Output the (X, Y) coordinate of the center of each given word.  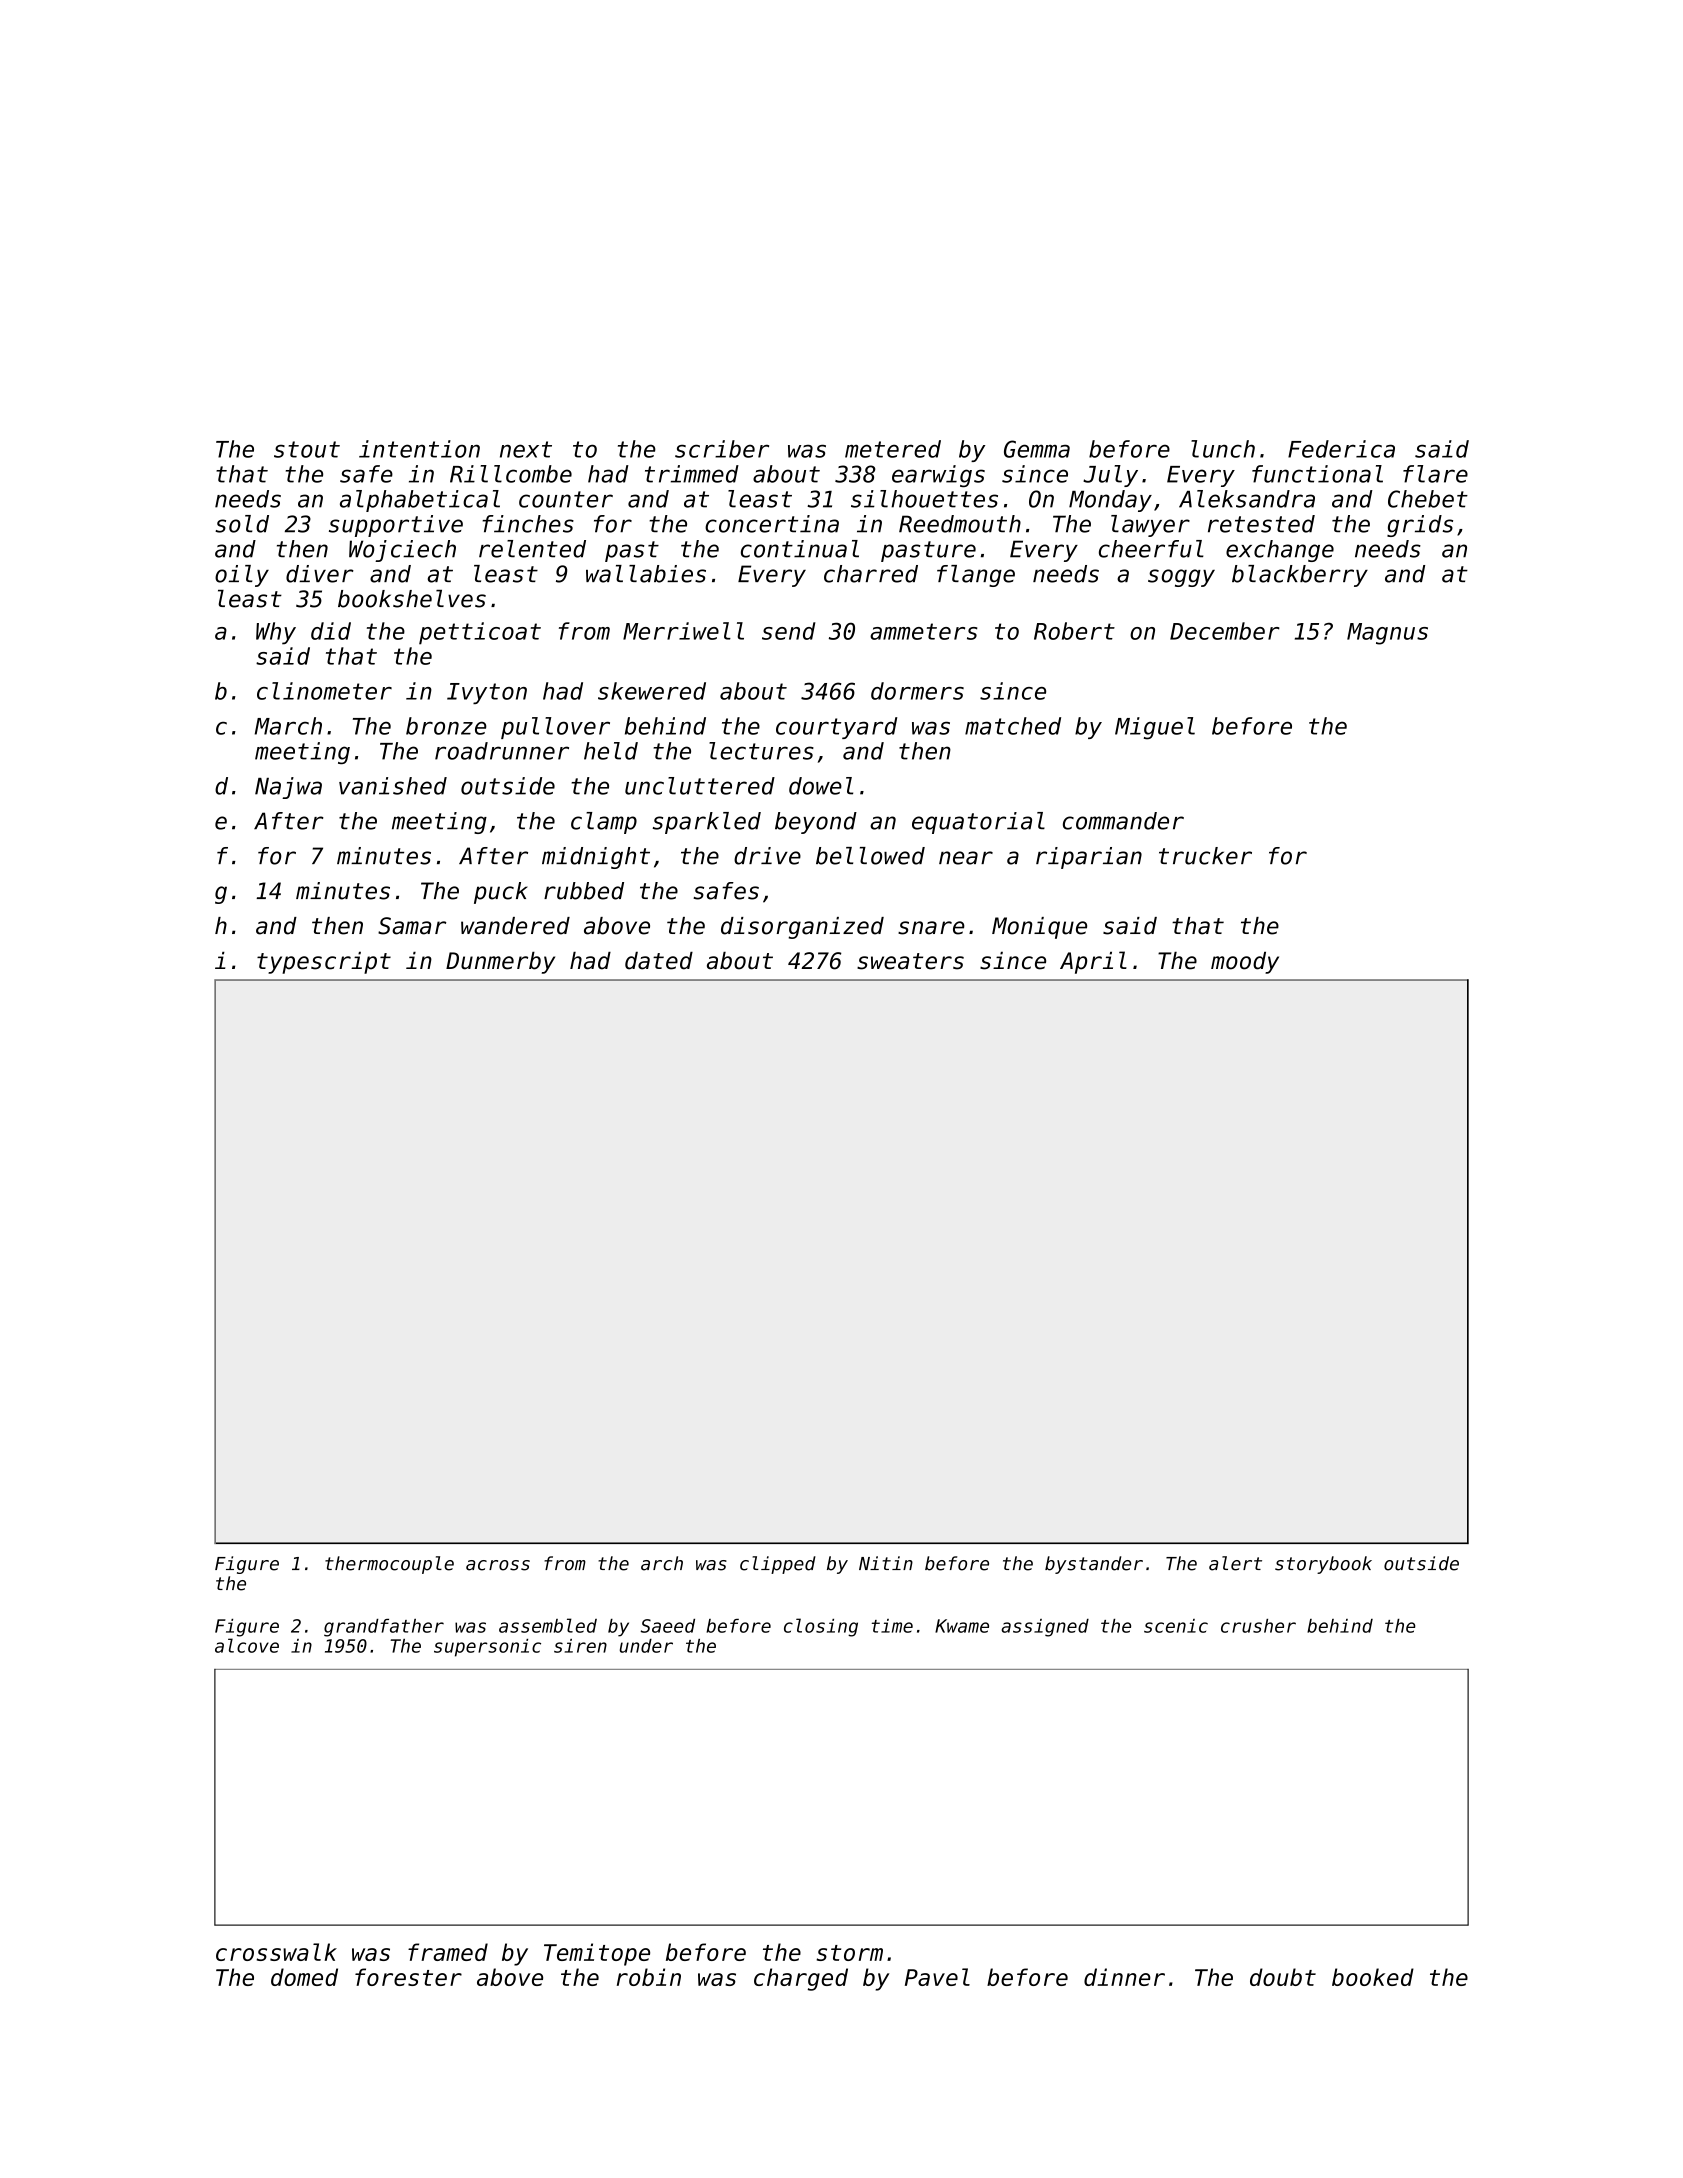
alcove (247, 1645)
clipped (778, 1565)
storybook (1323, 1565)
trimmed (692, 474)
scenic (1176, 1626)
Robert (1074, 631)
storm (850, 1953)
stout (307, 449)
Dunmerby (500, 963)
